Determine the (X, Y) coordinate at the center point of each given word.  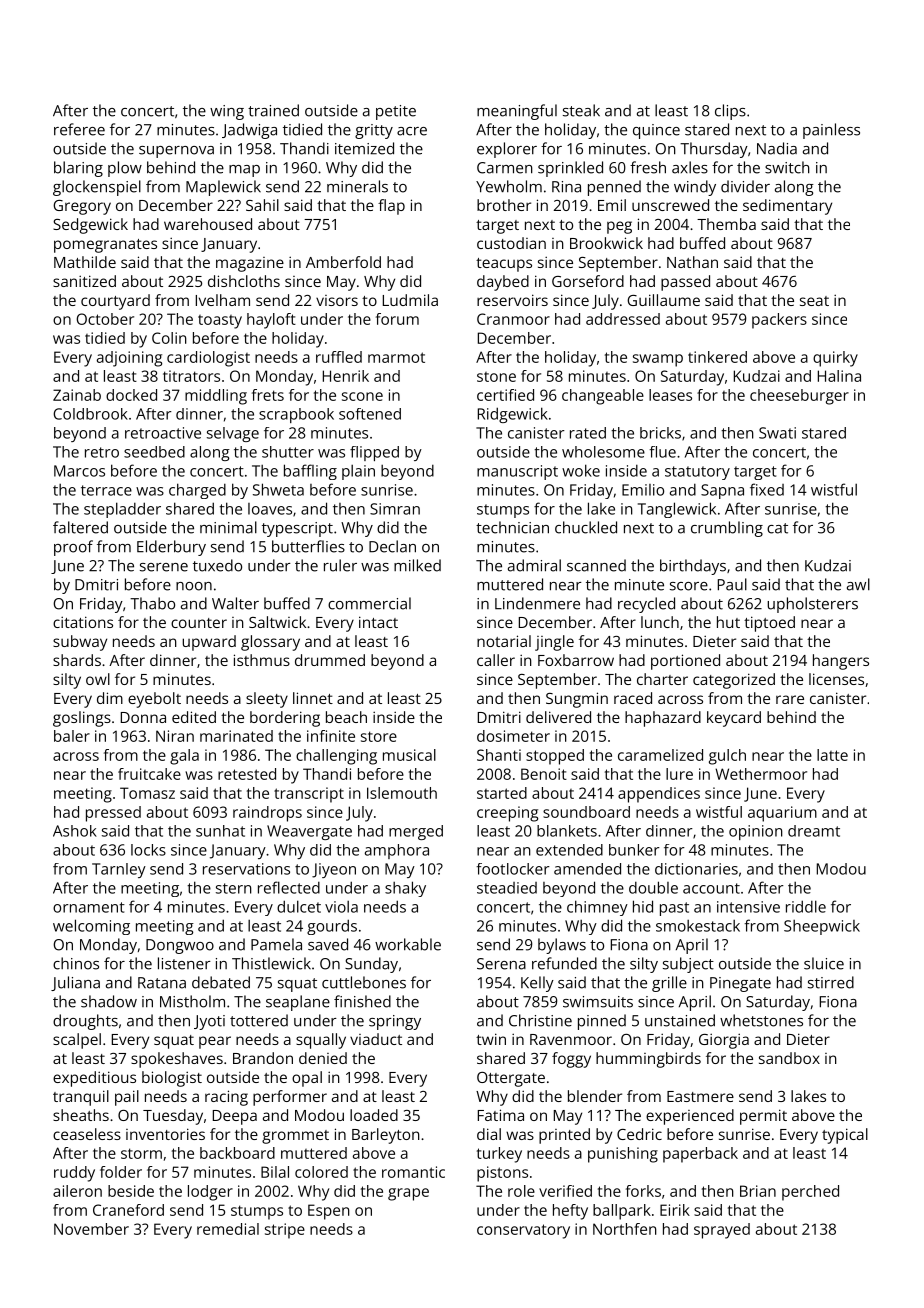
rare (790, 699)
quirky (835, 359)
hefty (570, 1212)
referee (79, 129)
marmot (396, 357)
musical (409, 755)
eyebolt (154, 700)
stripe (285, 1231)
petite (396, 112)
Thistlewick (271, 963)
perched (810, 1193)
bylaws (562, 946)
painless (831, 131)
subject (688, 965)
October (105, 319)
